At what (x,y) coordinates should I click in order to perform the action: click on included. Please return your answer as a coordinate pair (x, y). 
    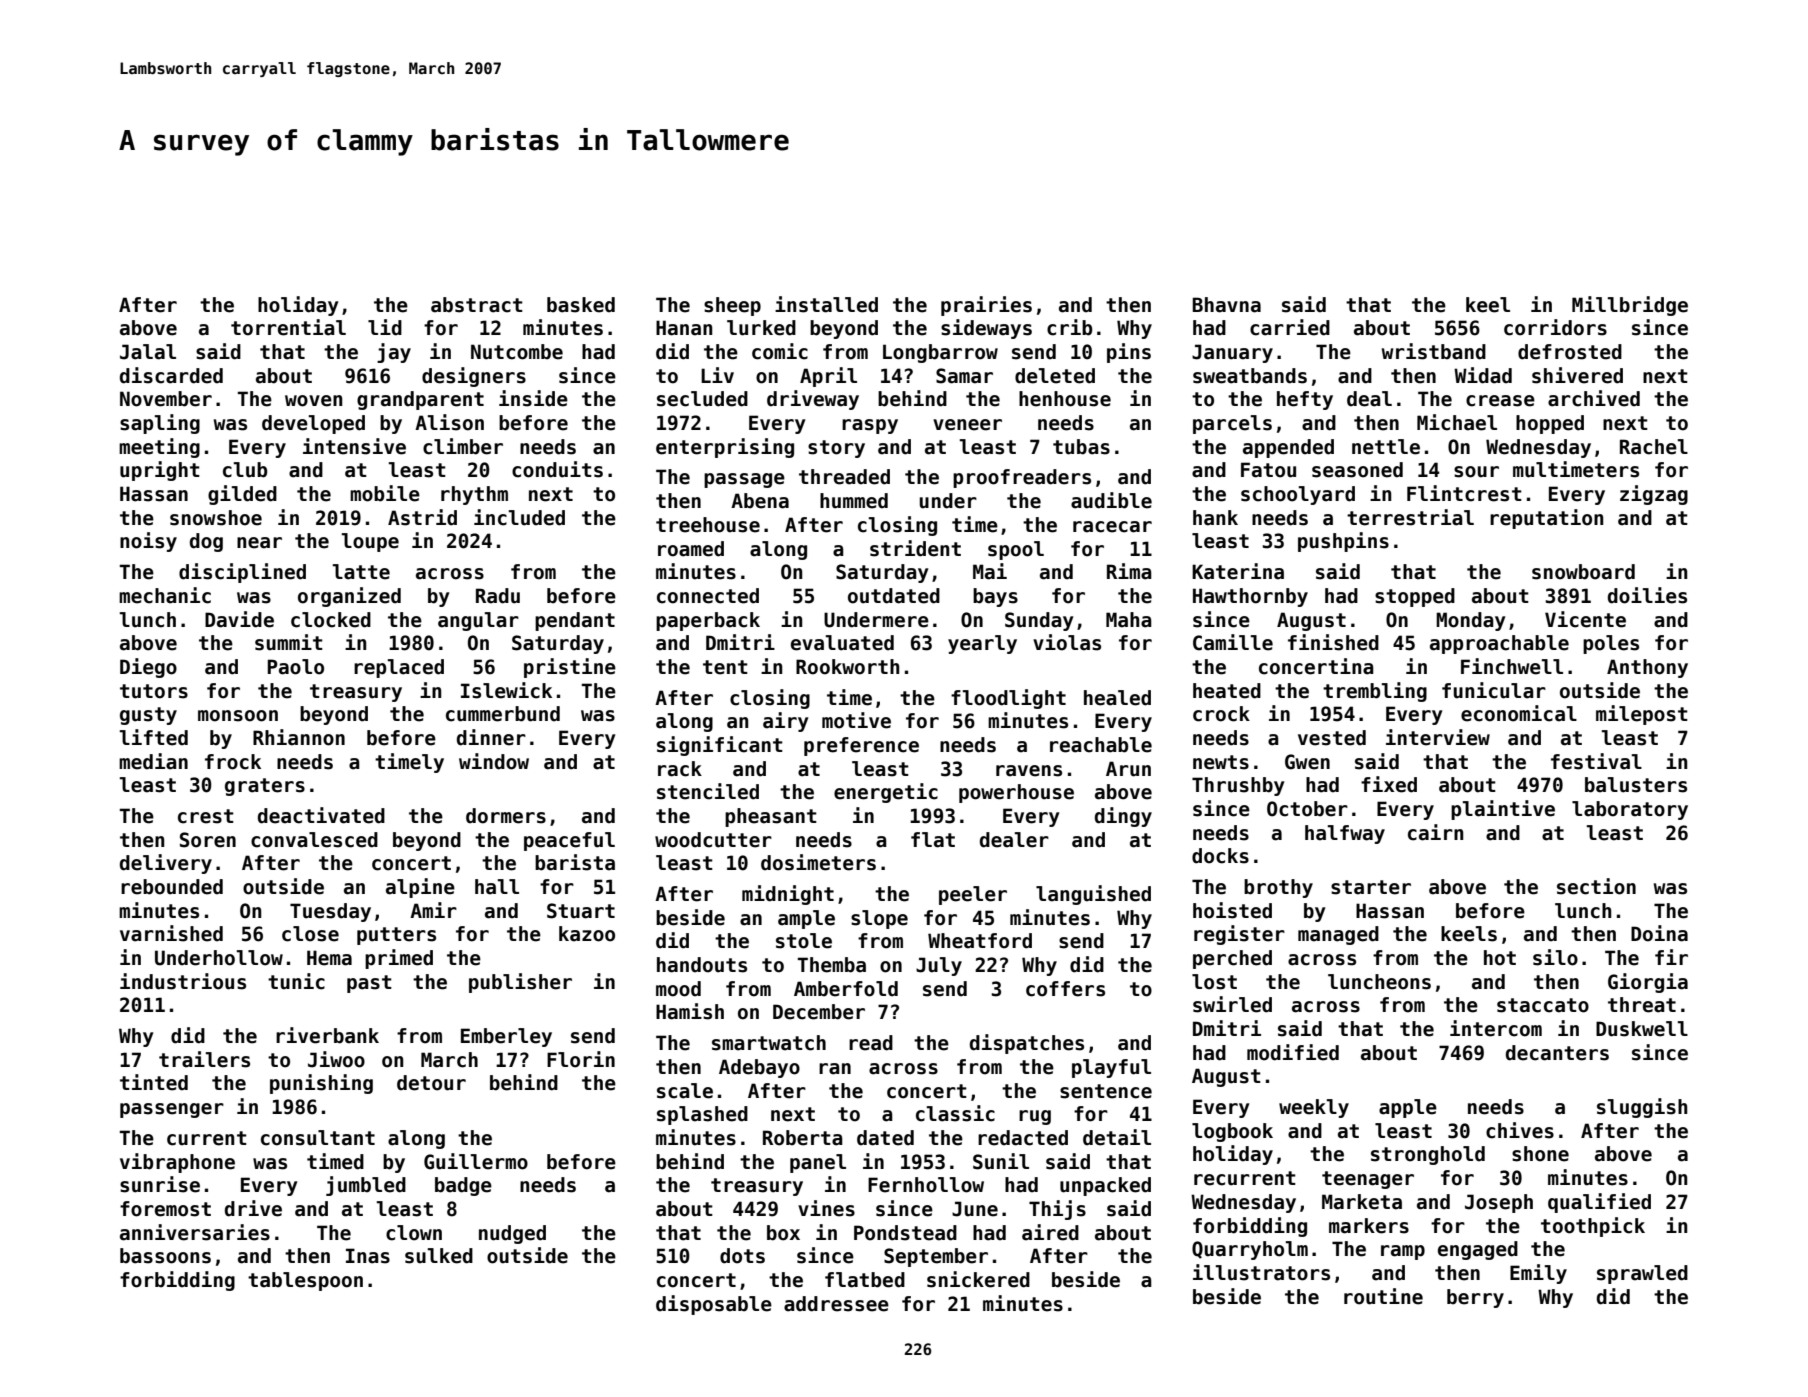
    Looking at the image, I should click on (519, 517).
